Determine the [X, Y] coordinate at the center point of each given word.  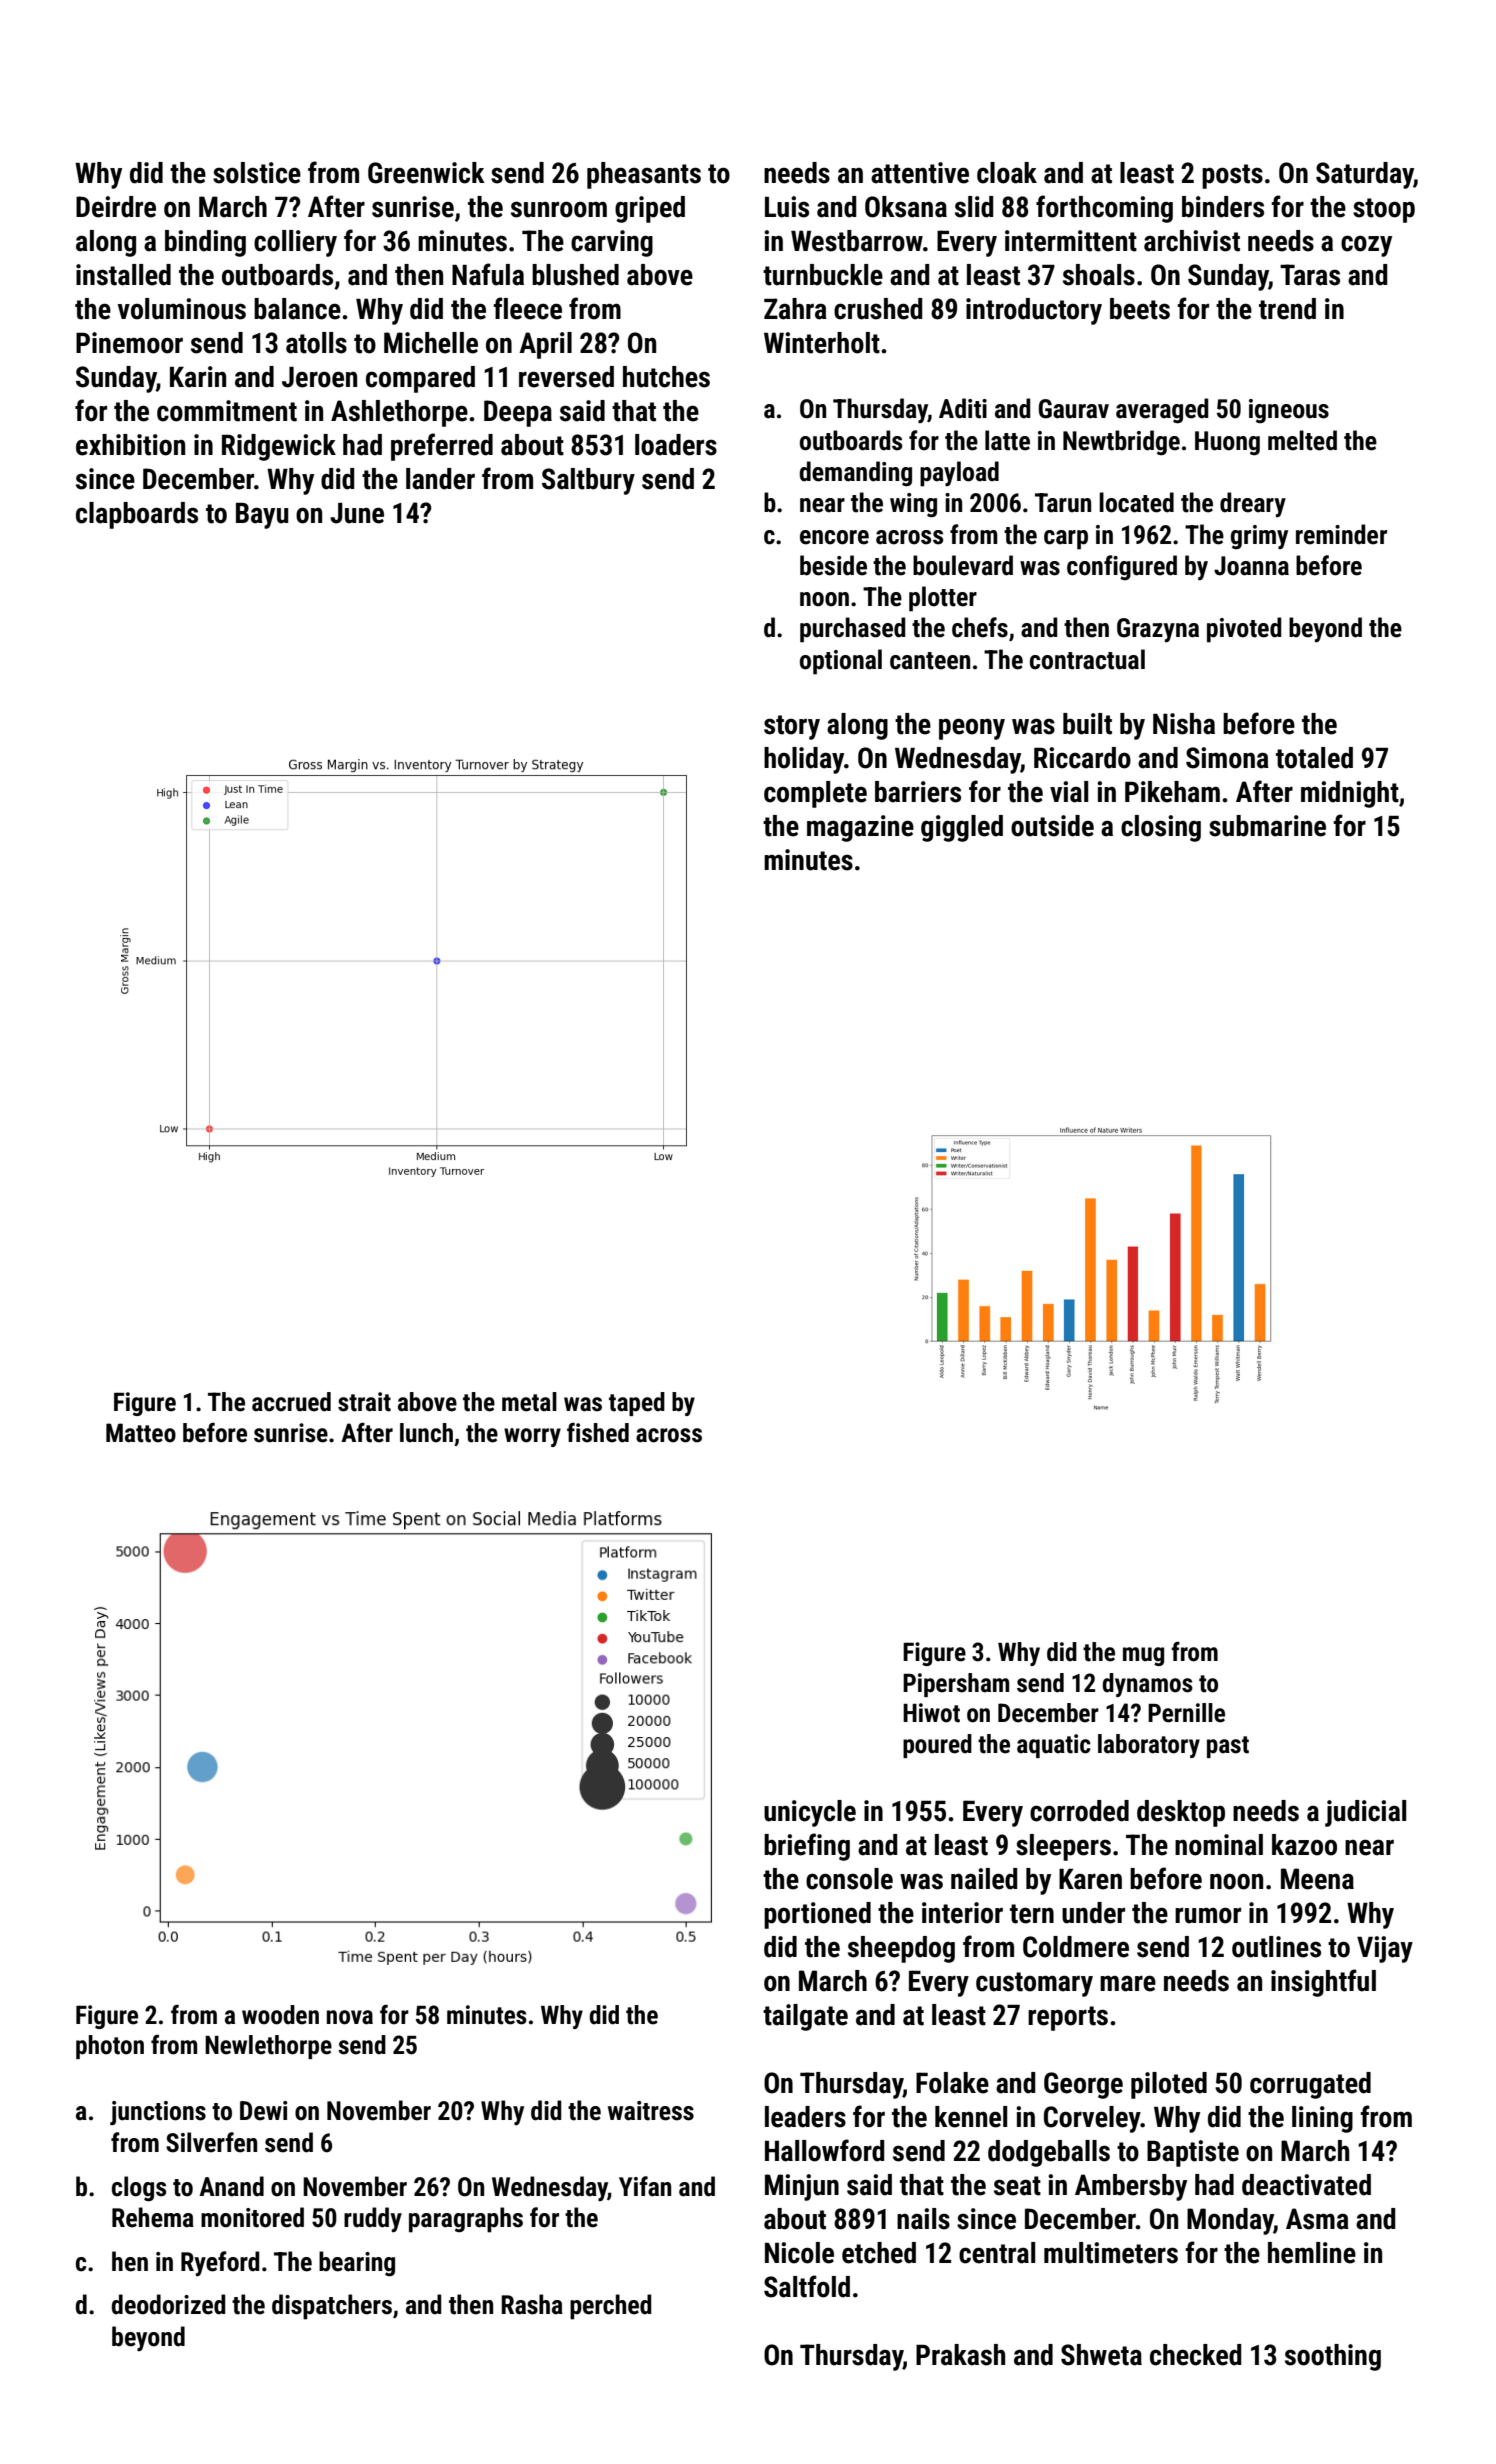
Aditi [963, 408]
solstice [257, 173]
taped [637, 1404]
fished [598, 1433]
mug [1143, 1656]
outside [1052, 826]
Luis [787, 207]
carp [1066, 540]
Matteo [141, 1433]
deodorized [168, 2304]
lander [440, 479]
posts [1232, 176]
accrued [291, 1402]
